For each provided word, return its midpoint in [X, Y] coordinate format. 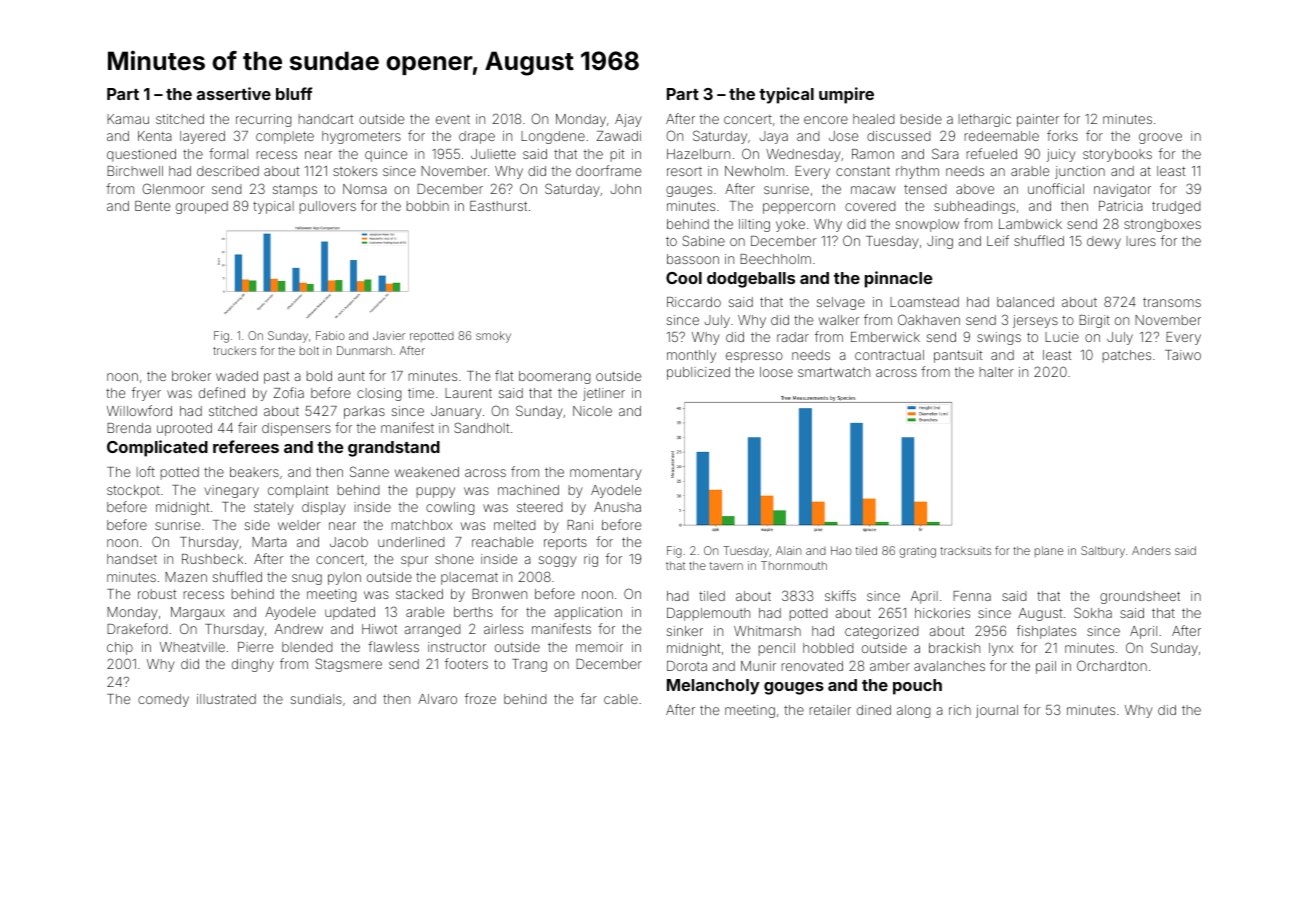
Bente [152, 206]
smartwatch [834, 372]
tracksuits [965, 550]
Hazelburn [698, 154]
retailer [830, 710]
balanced [1025, 302]
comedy [163, 700]
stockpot [133, 491]
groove [1160, 138]
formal [228, 153]
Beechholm [775, 259]
